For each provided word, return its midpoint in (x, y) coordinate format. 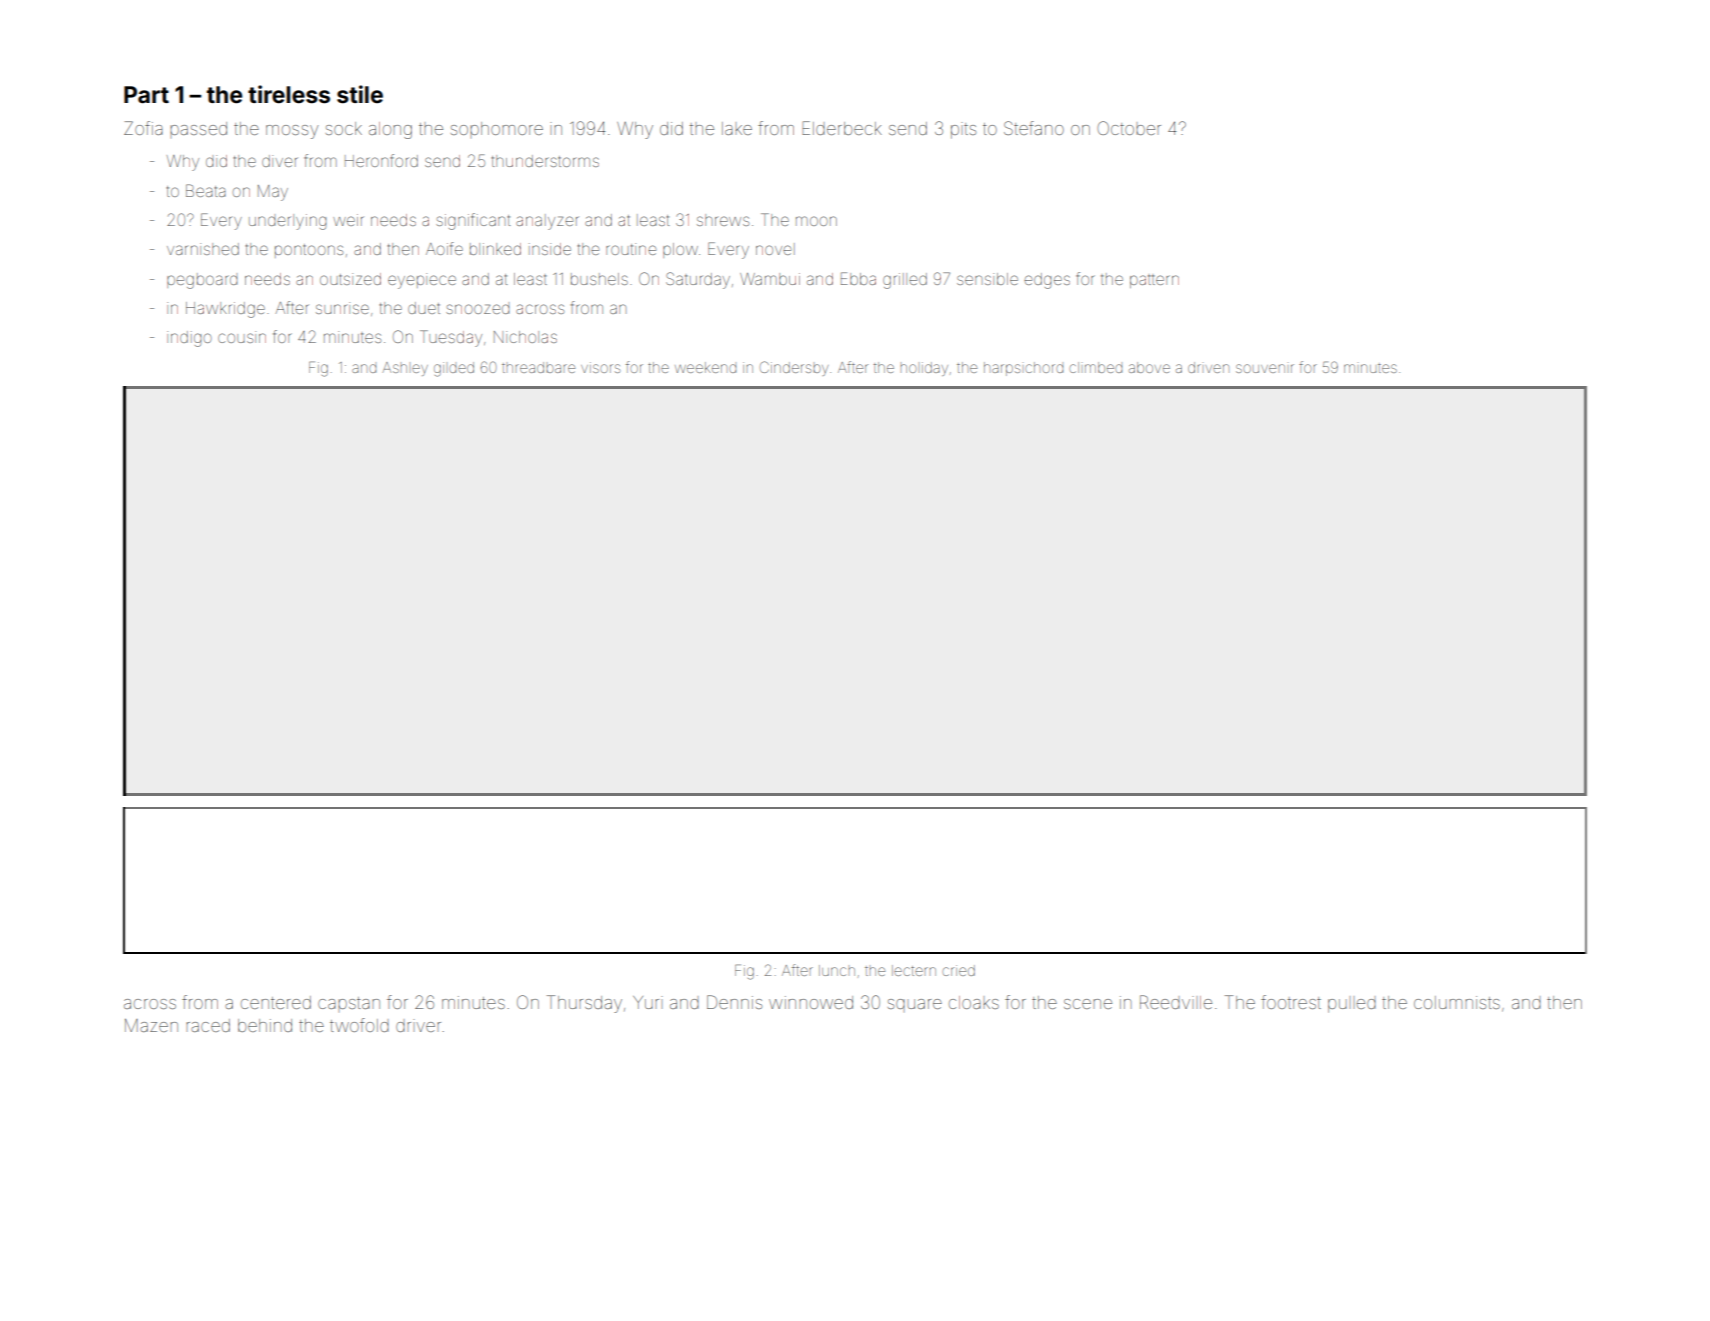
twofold (359, 1025)
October (1129, 128)
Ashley (405, 369)
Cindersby (794, 368)
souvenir (1265, 368)
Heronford (381, 160)
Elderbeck (842, 128)
